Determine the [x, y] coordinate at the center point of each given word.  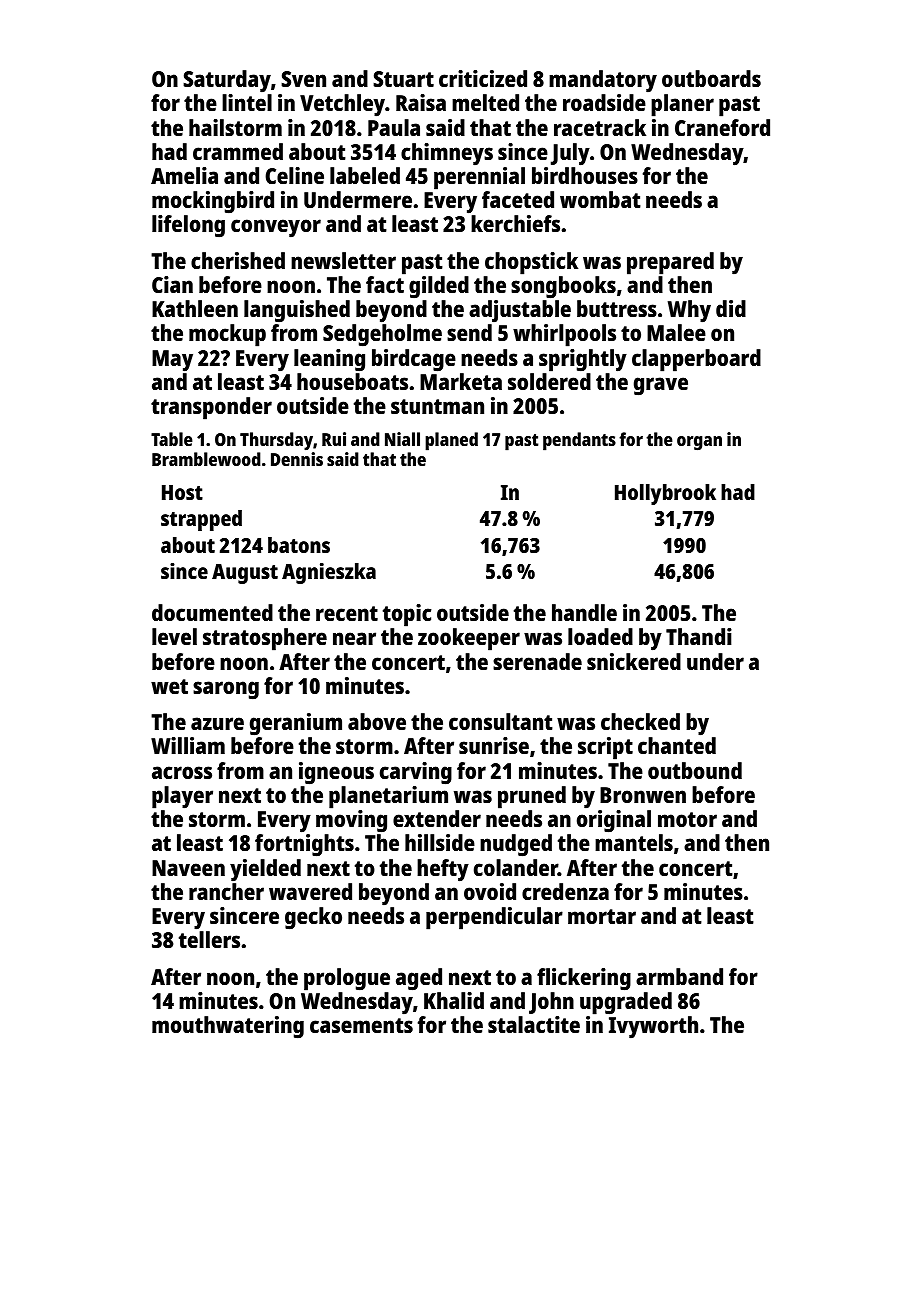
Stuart [403, 79]
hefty [443, 870]
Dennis [297, 459]
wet [169, 686]
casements [361, 1025]
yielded [265, 870]
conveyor [276, 228]
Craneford [722, 127]
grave [661, 386]
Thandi [699, 636]
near [354, 638]
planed [451, 441]
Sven [303, 79]
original [614, 821]
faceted [518, 199]
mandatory [603, 81]
